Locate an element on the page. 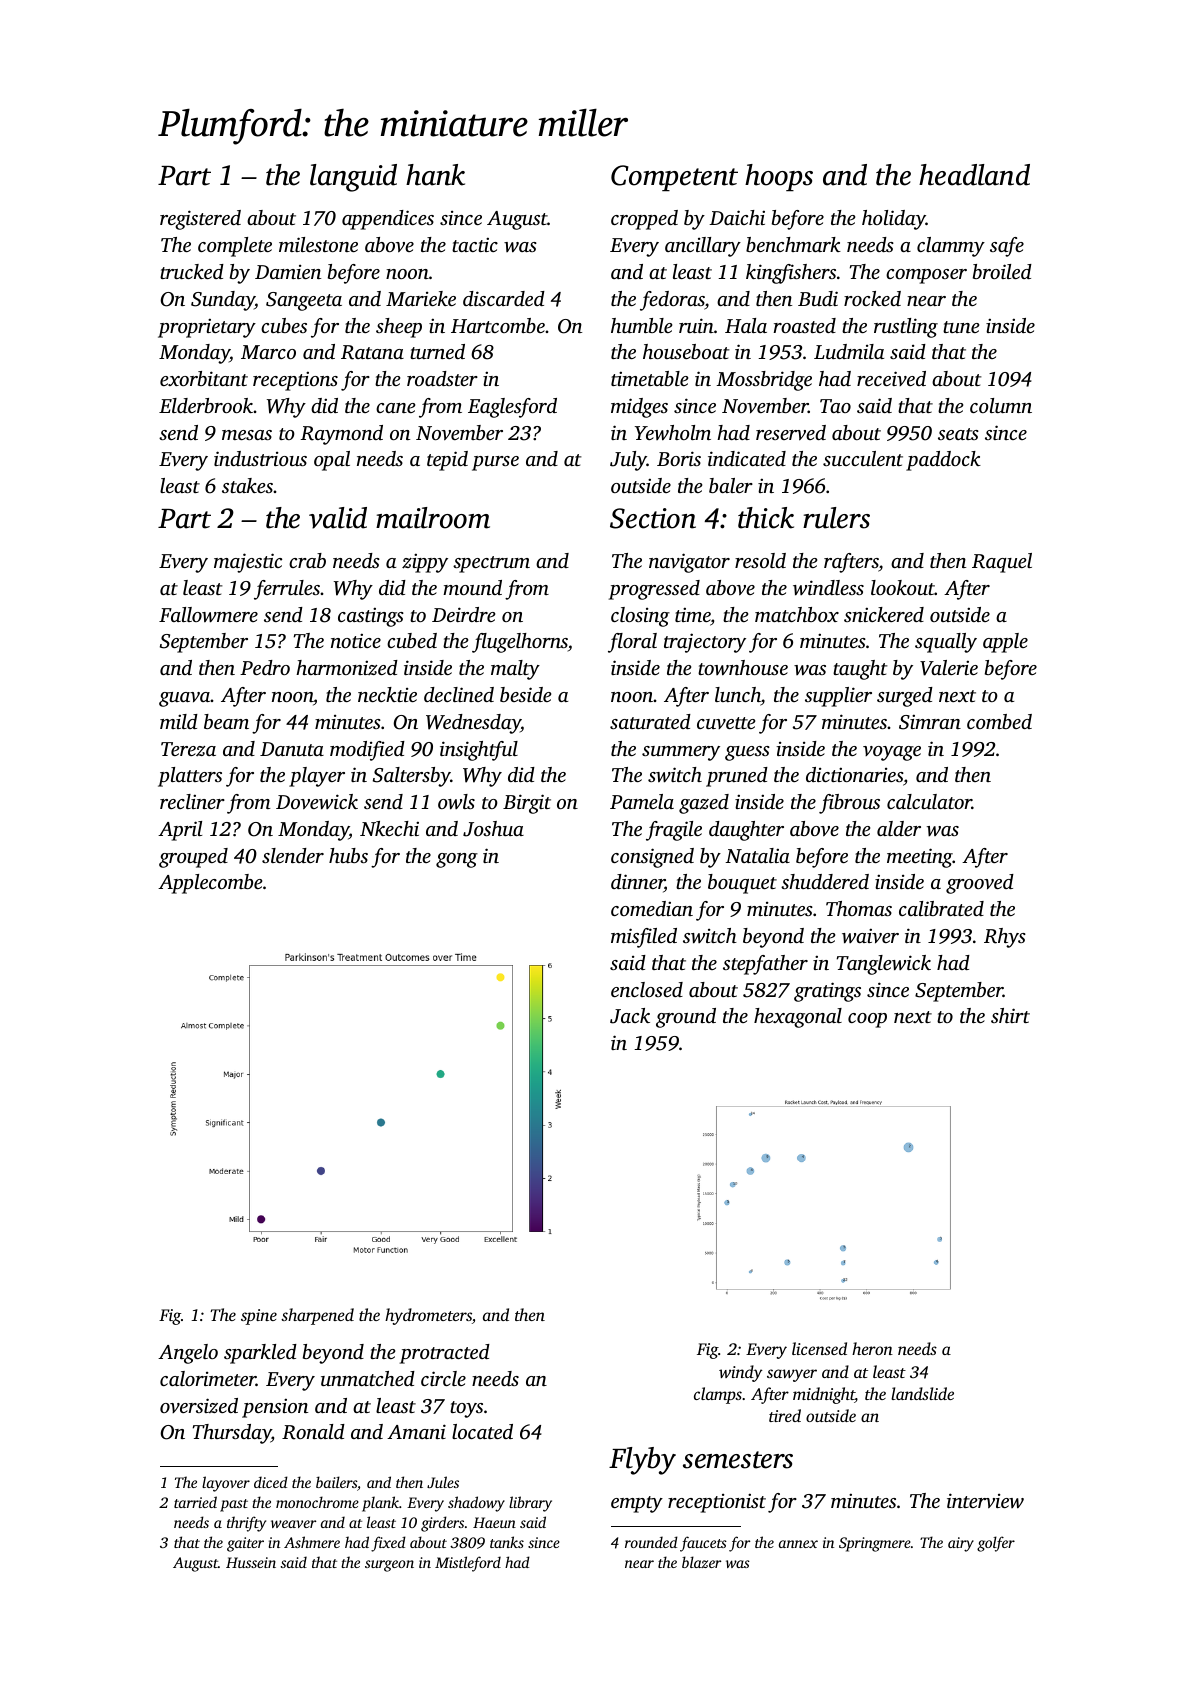  crab is located at coordinates (307, 560).
